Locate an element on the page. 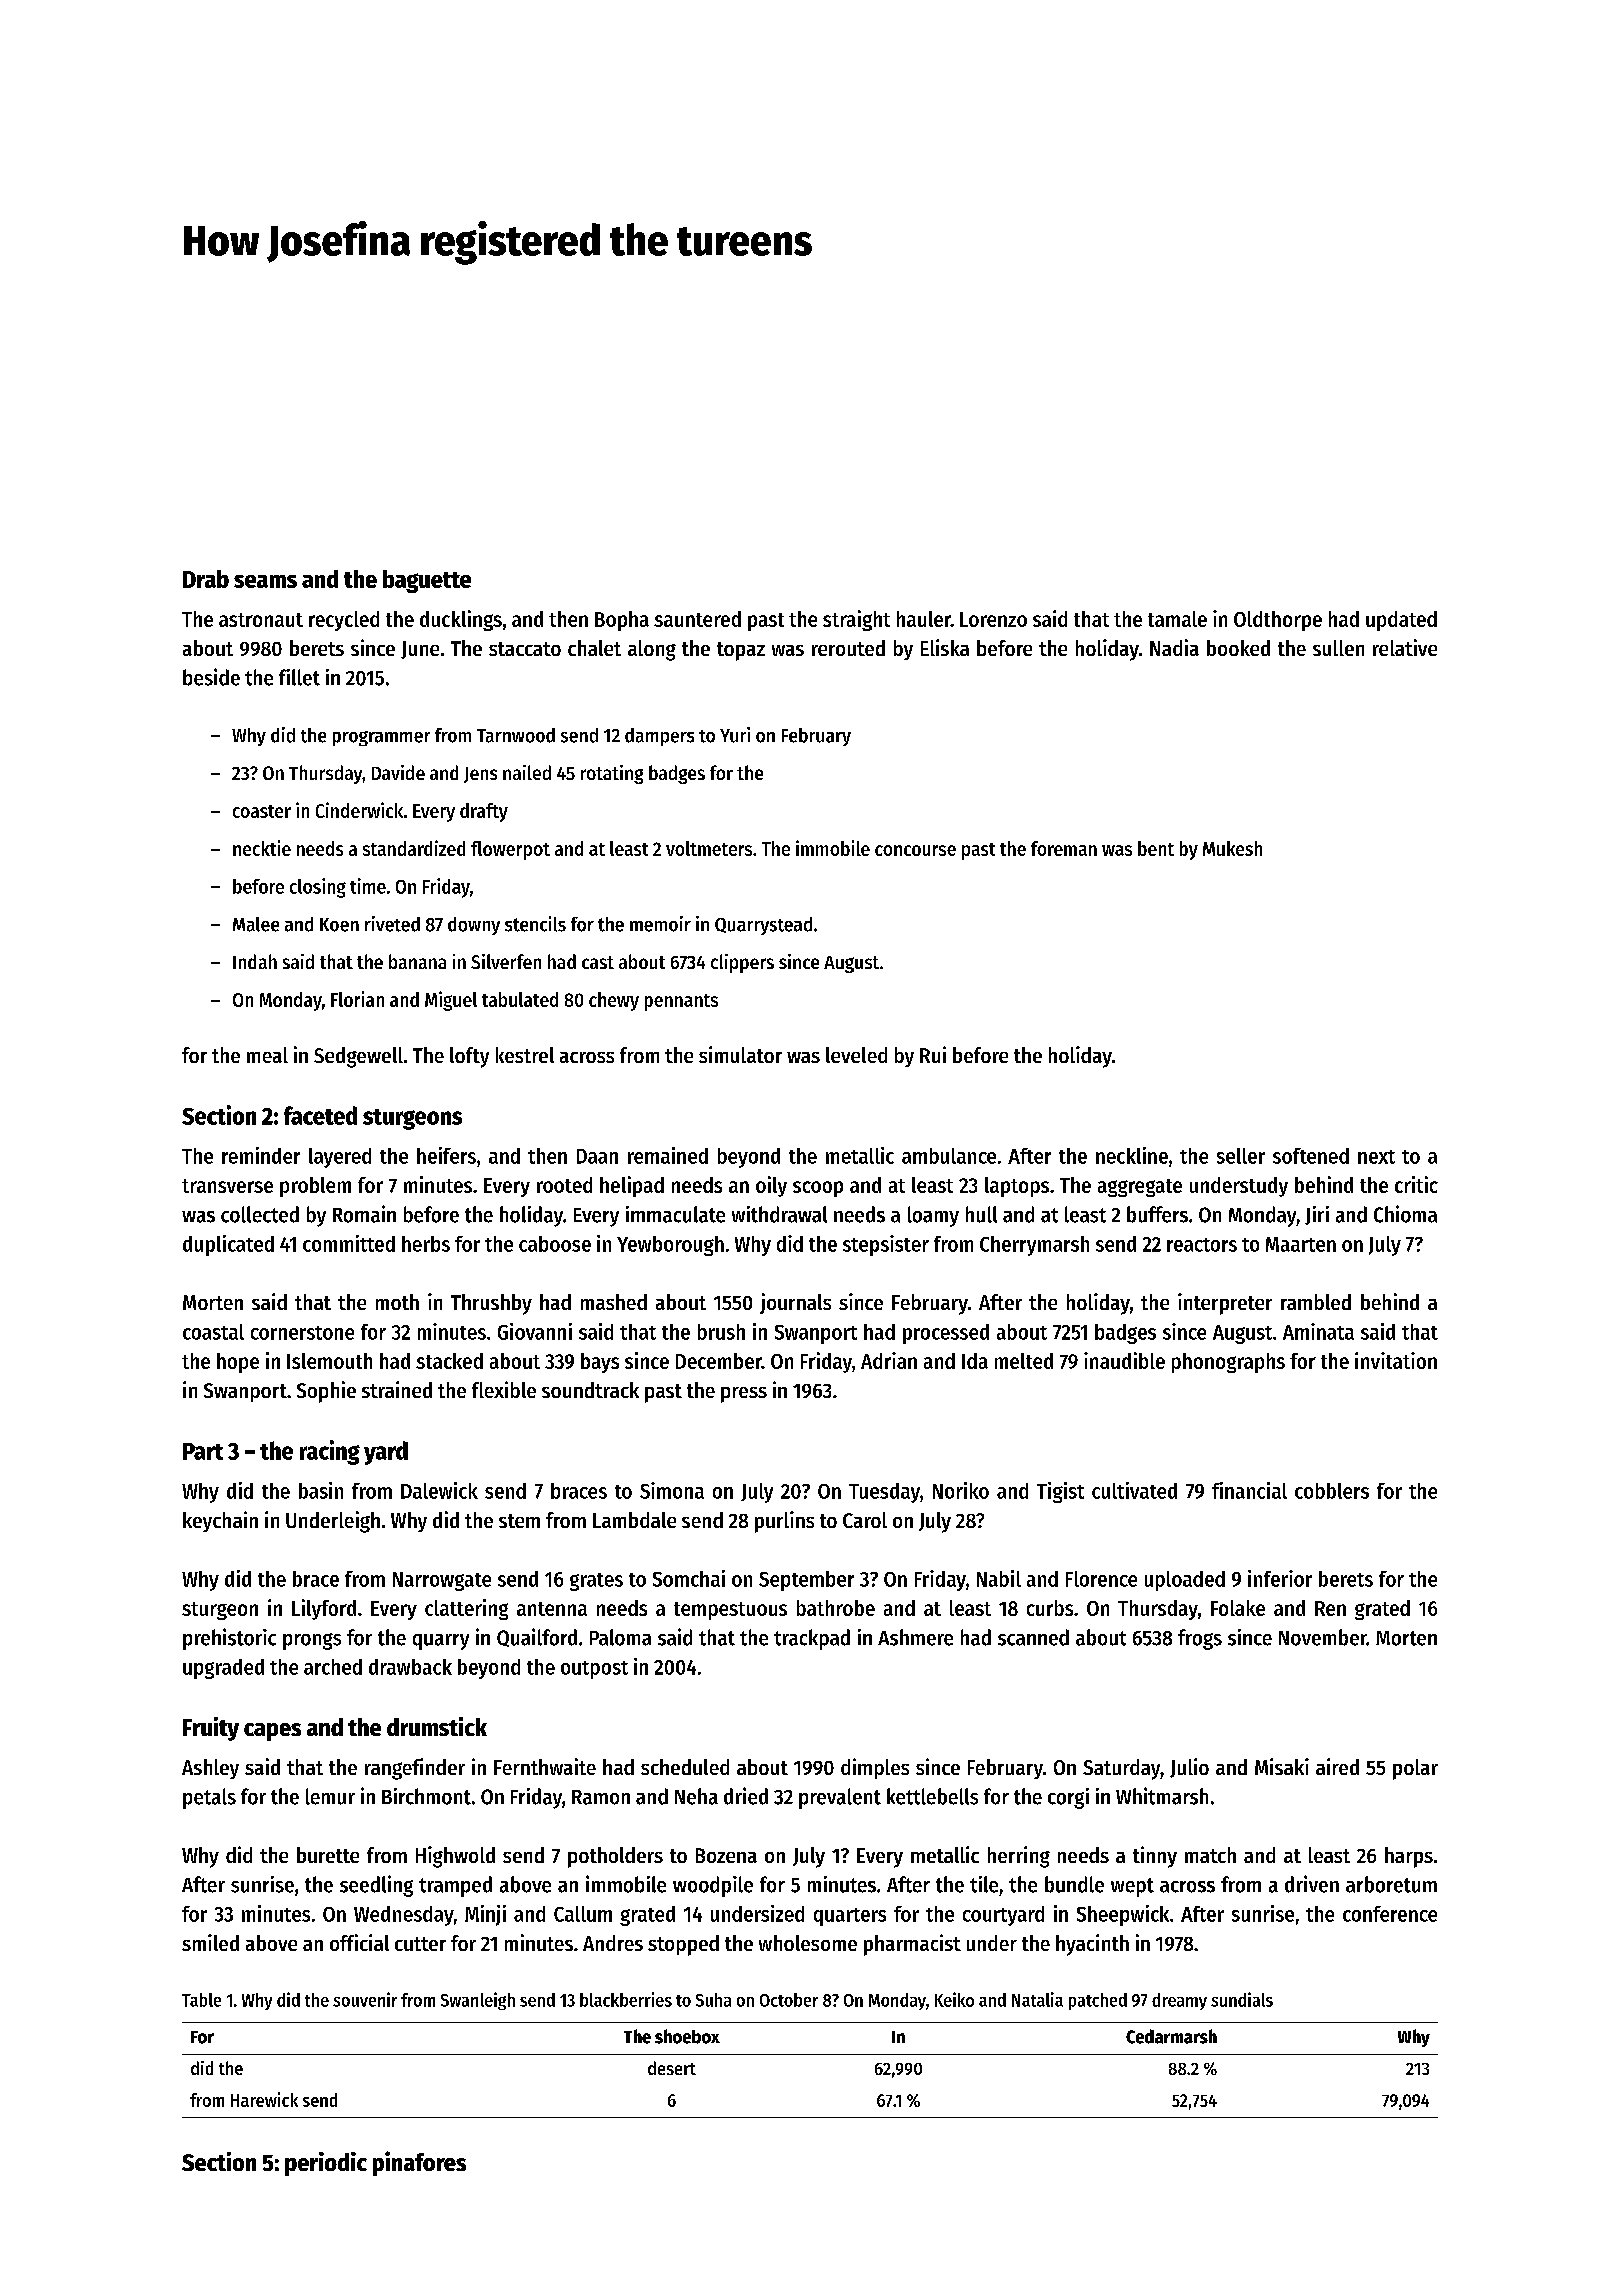 The width and height of the page is (1620, 2292). hauler is located at coordinates (924, 619).
